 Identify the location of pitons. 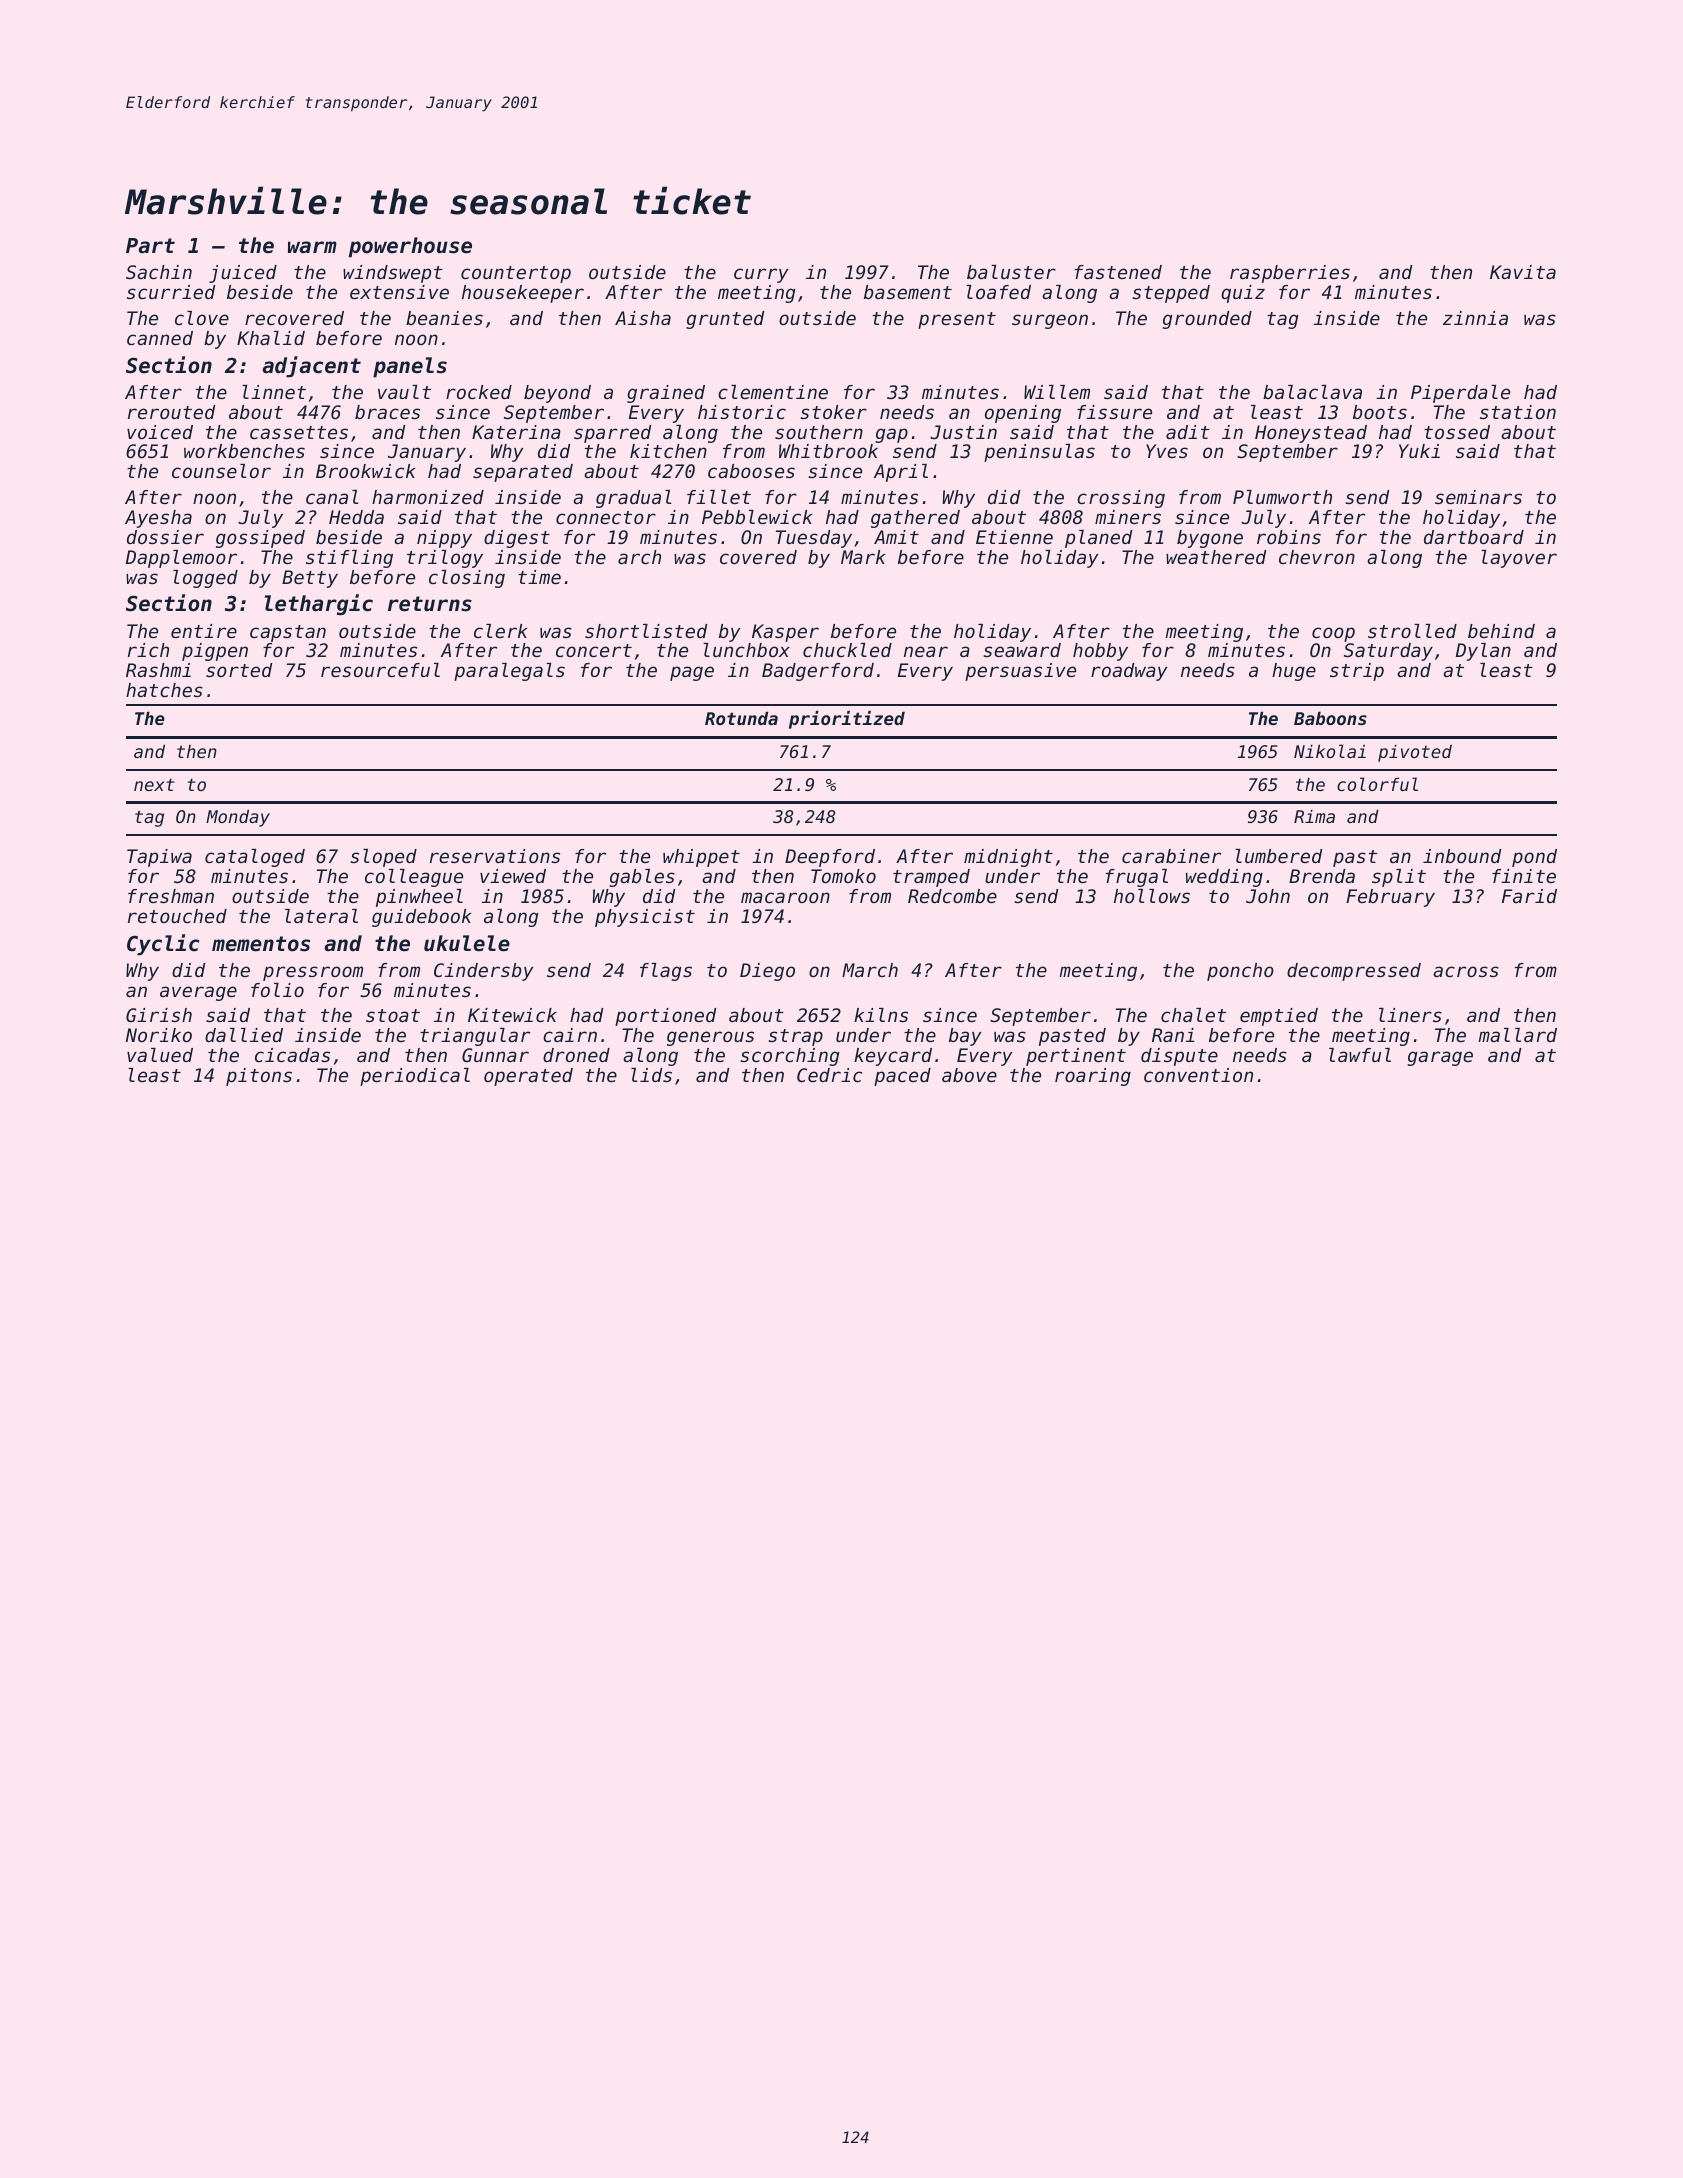
(259, 1077).
